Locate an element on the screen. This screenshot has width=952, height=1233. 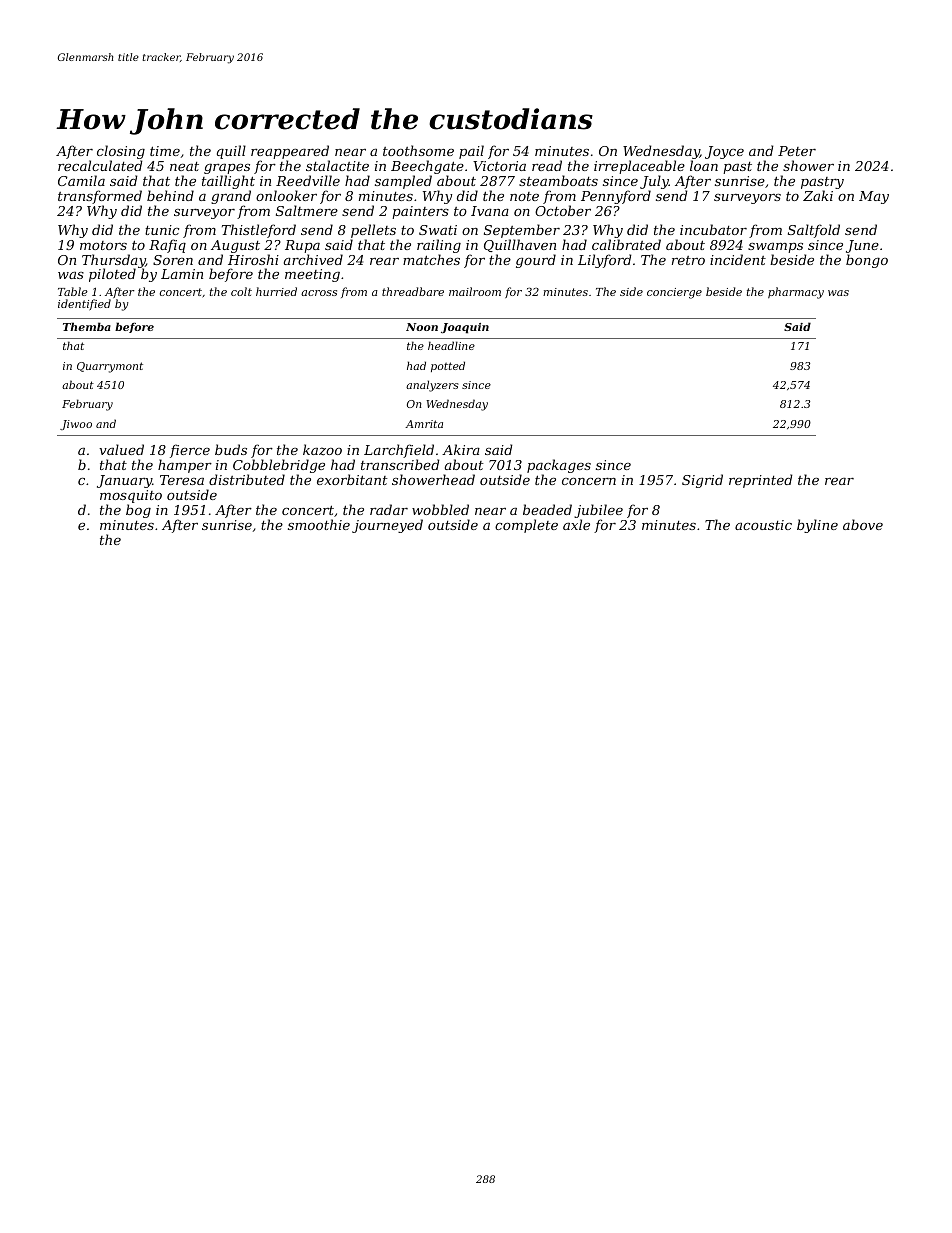
closing is located at coordinates (121, 152).
